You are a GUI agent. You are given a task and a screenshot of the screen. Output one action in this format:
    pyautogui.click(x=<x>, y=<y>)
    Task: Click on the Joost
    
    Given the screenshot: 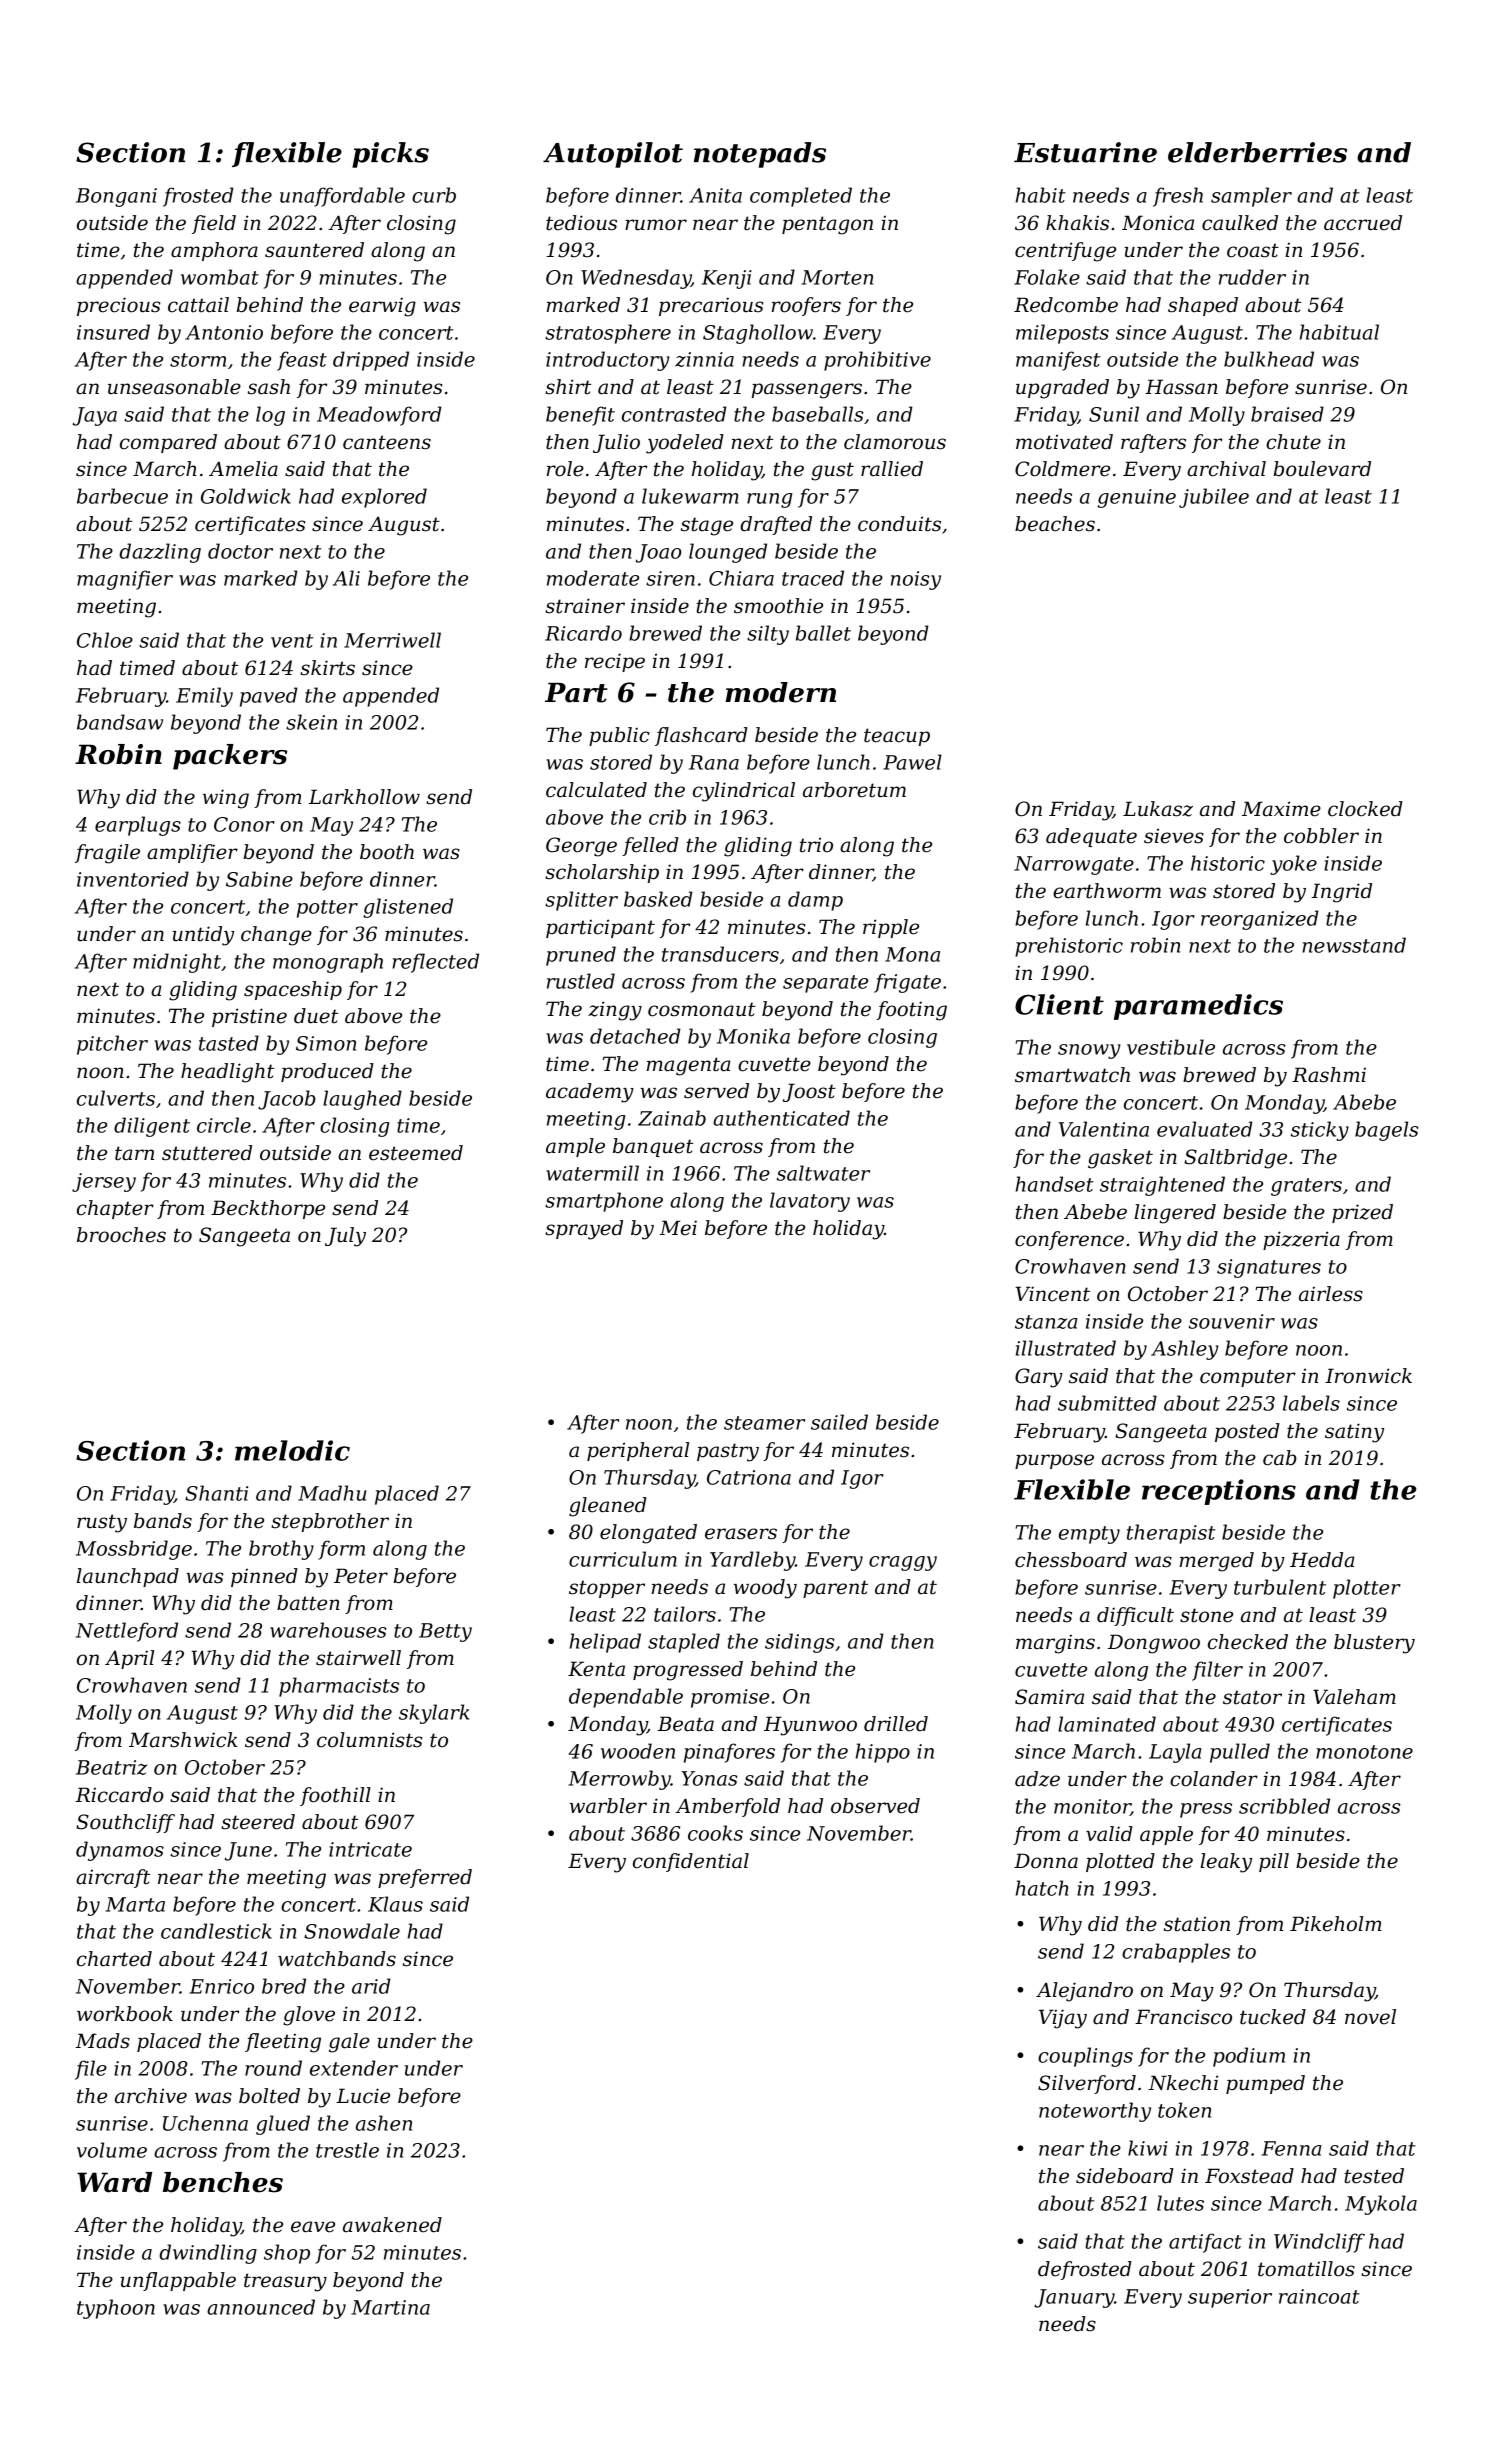 What is the action you would take?
    pyautogui.click(x=809, y=1092)
